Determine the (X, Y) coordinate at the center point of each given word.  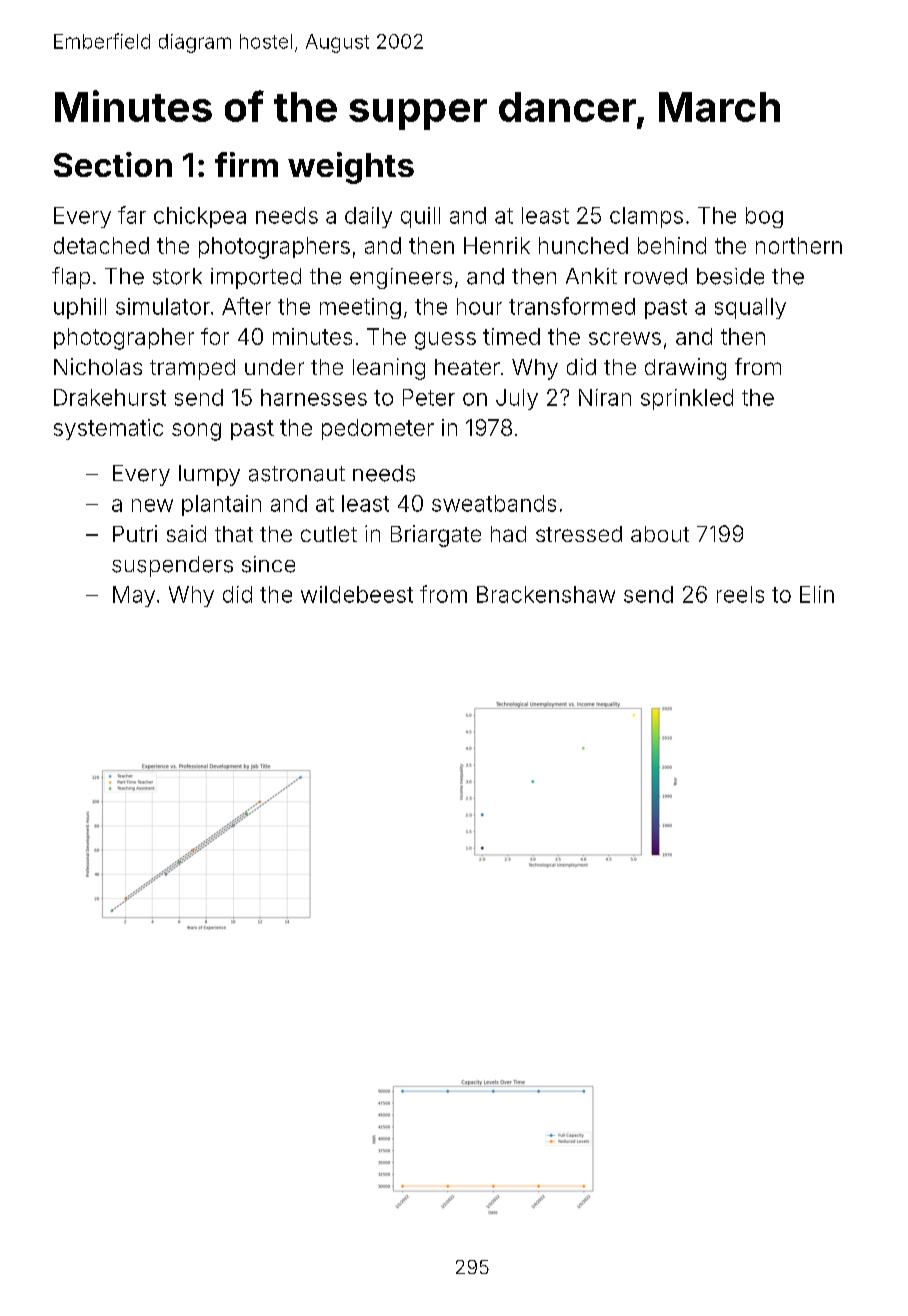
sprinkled (687, 399)
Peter (429, 397)
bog (764, 217)
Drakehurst (110, 397)
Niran (605, 397)
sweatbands (494, 503)
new (152, 505)
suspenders (172, 566)
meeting (360, 308)
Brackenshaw (546, 594)
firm (246, 164)
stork (177, 276)
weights (351, 168)
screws (625, 338)
